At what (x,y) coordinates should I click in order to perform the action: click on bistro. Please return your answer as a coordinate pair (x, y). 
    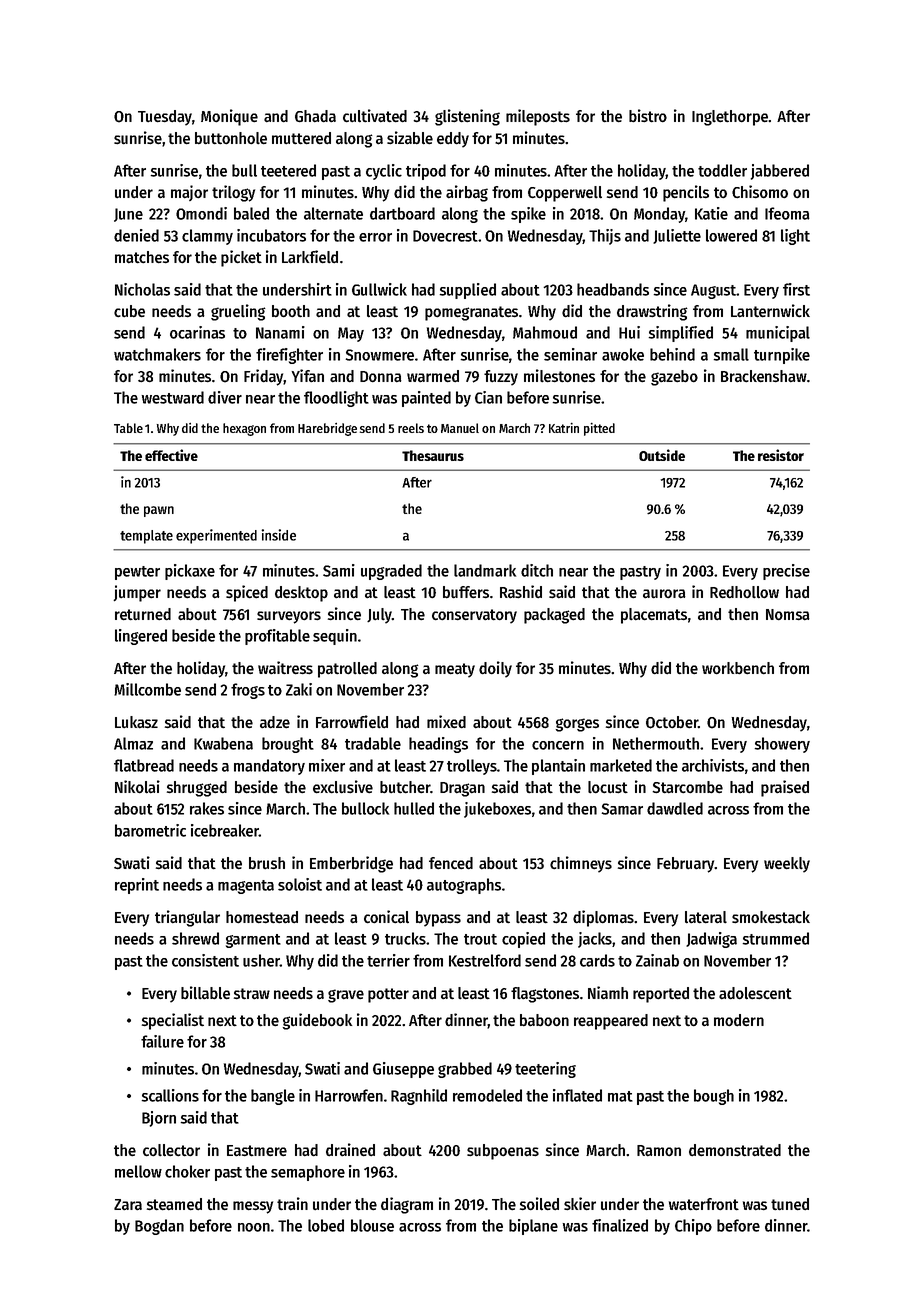
    Looking at the image, I should click on (648, 115).
